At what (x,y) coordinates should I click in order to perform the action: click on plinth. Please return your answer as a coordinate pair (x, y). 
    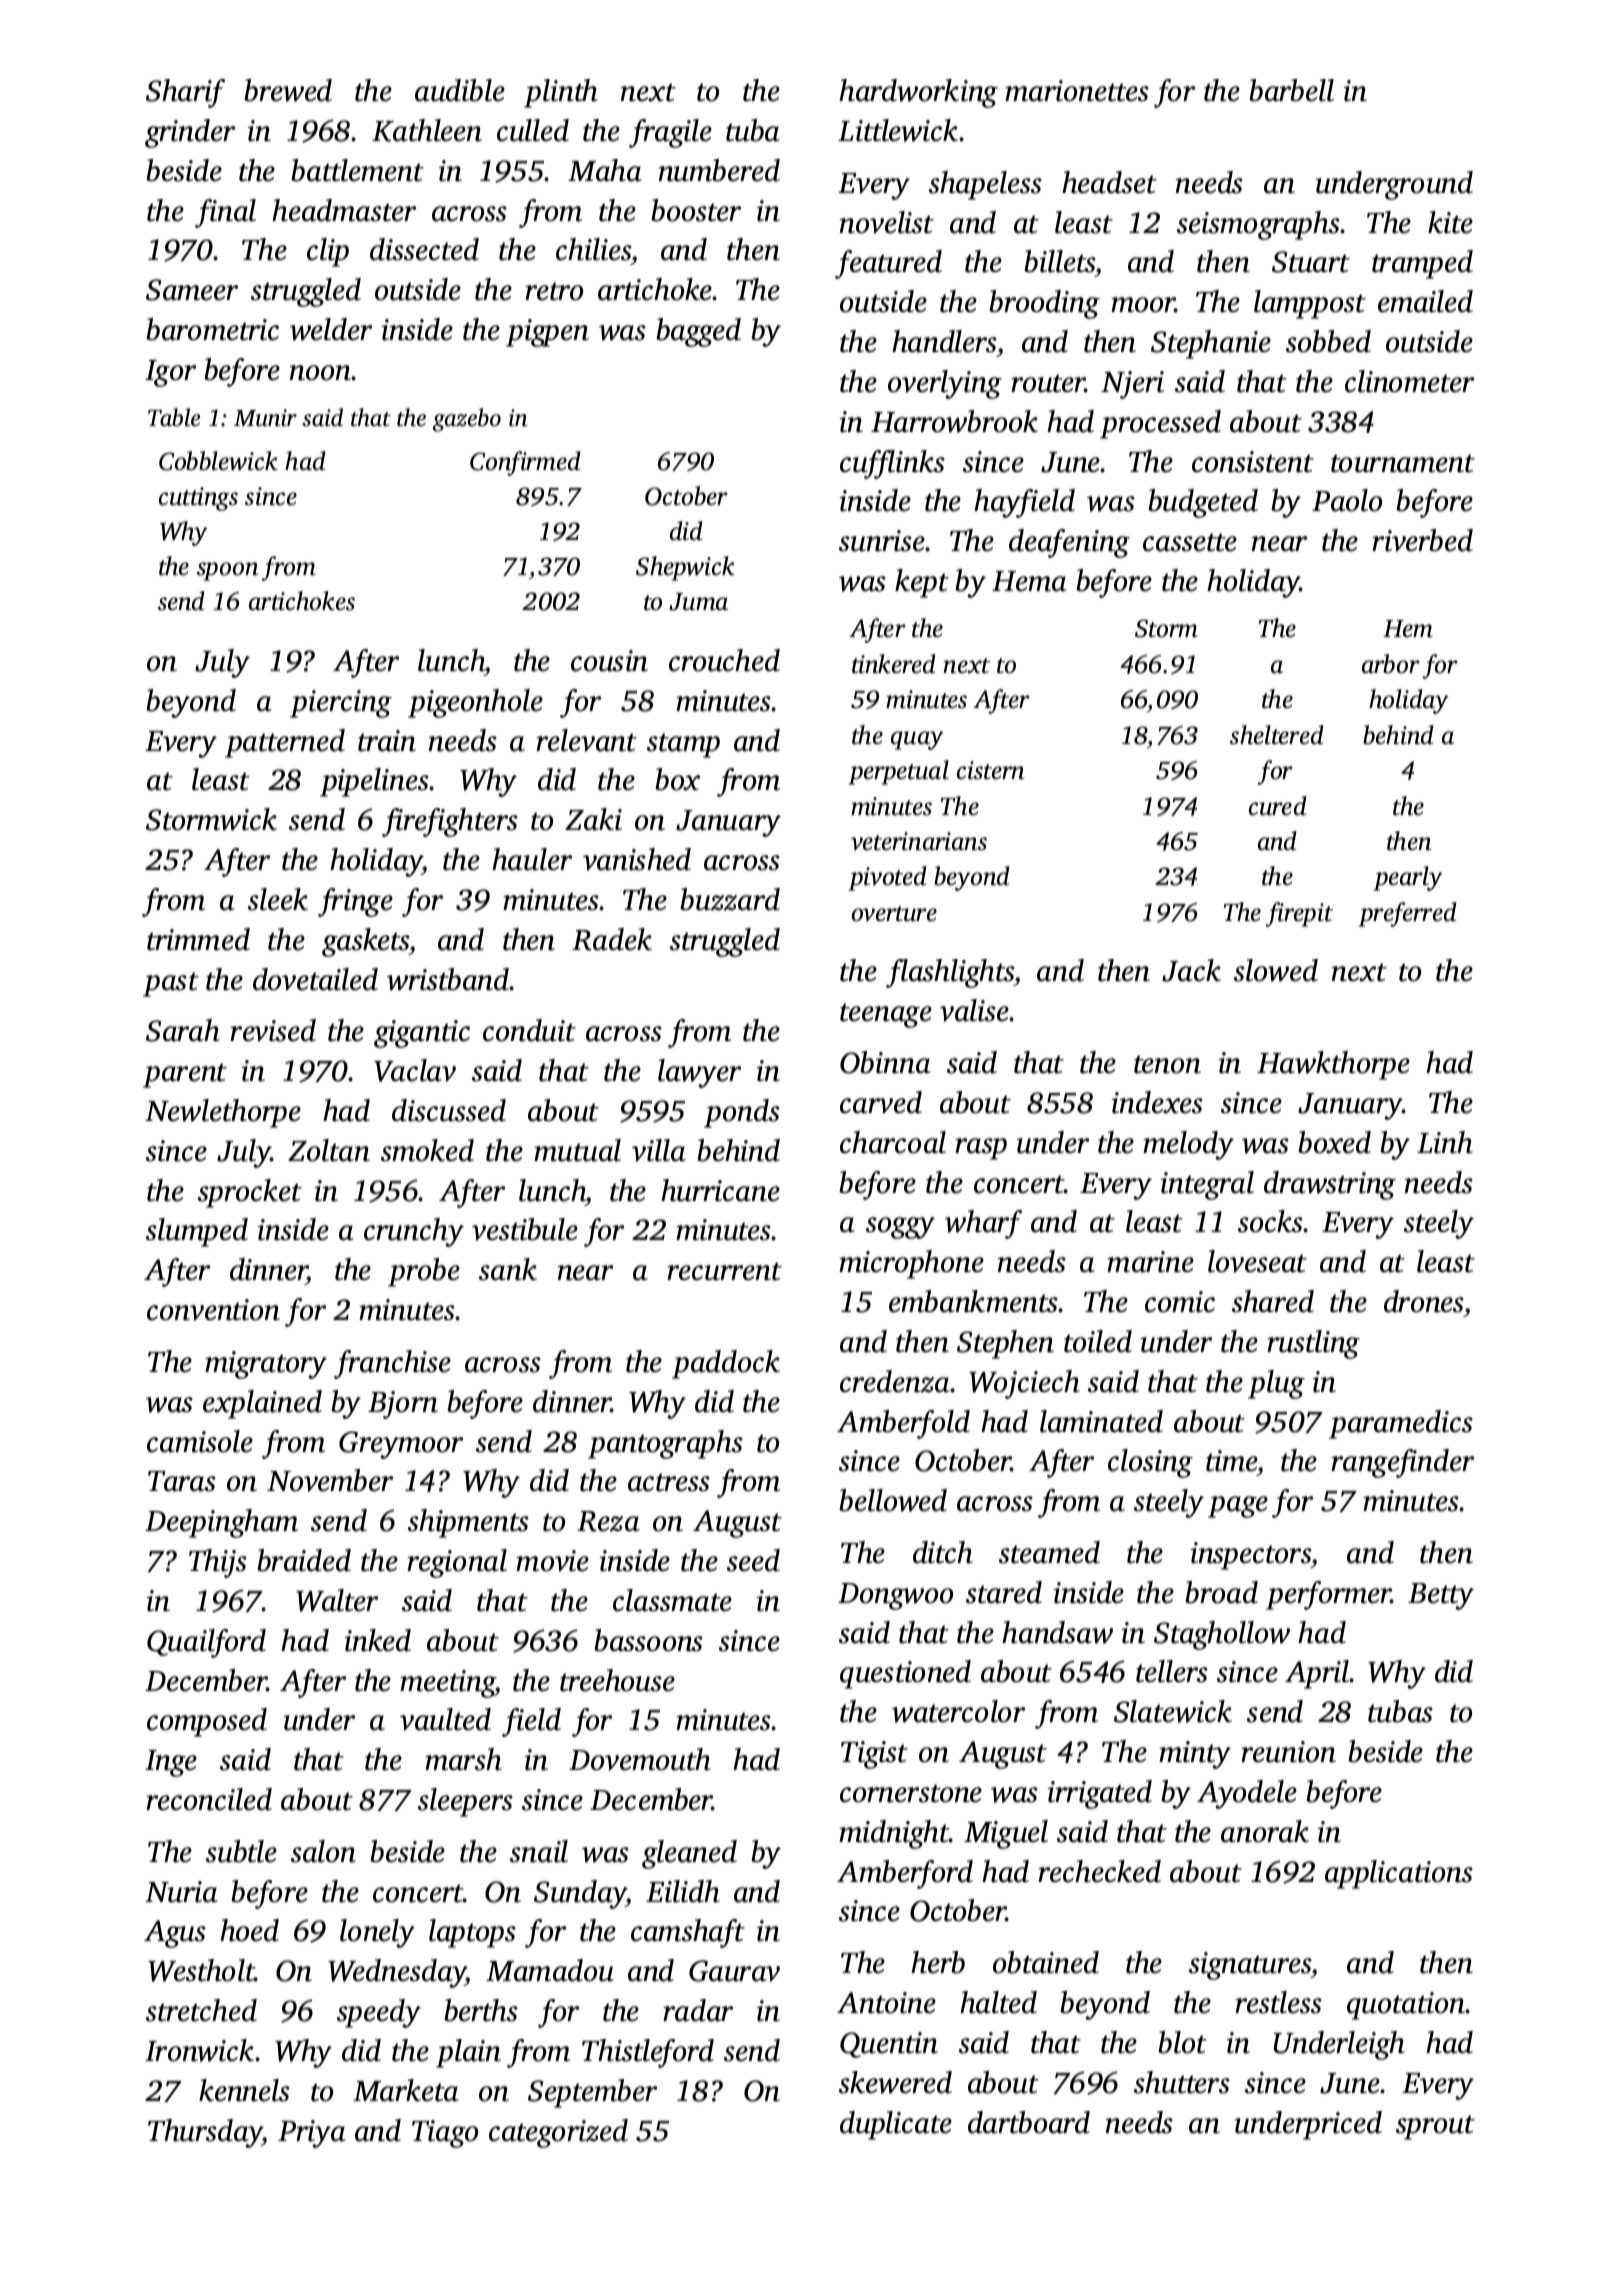
    Looking at the image, I should click on (561, 93).
